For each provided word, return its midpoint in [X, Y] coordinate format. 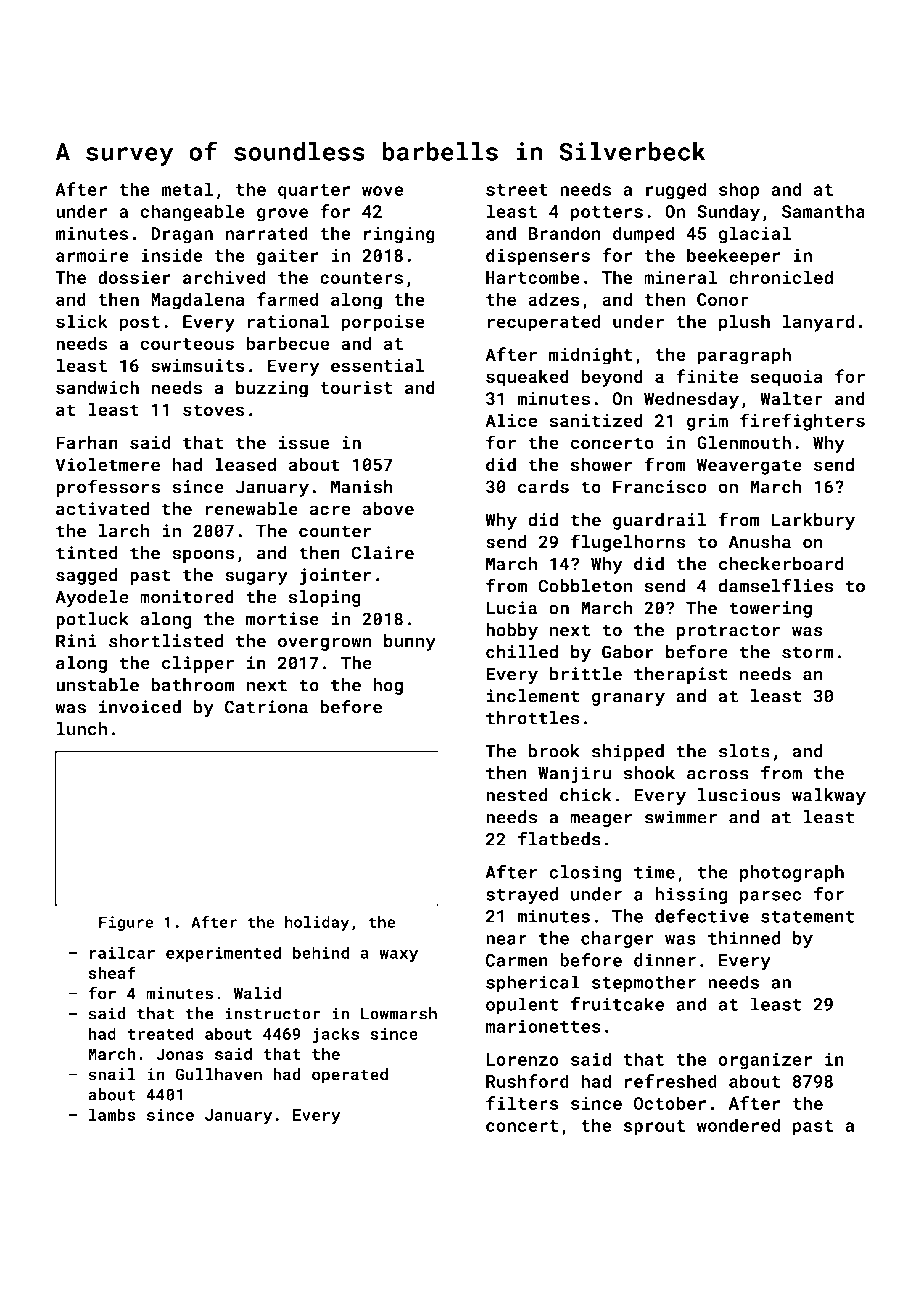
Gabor [628, 652]
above [388, 509]
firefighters [802, 422]
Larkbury [813, 521]
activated [102, 509]
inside [172, 255]
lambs [112, 1114]
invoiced [140, 707]
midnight [590, 356]
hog [388, 686]
